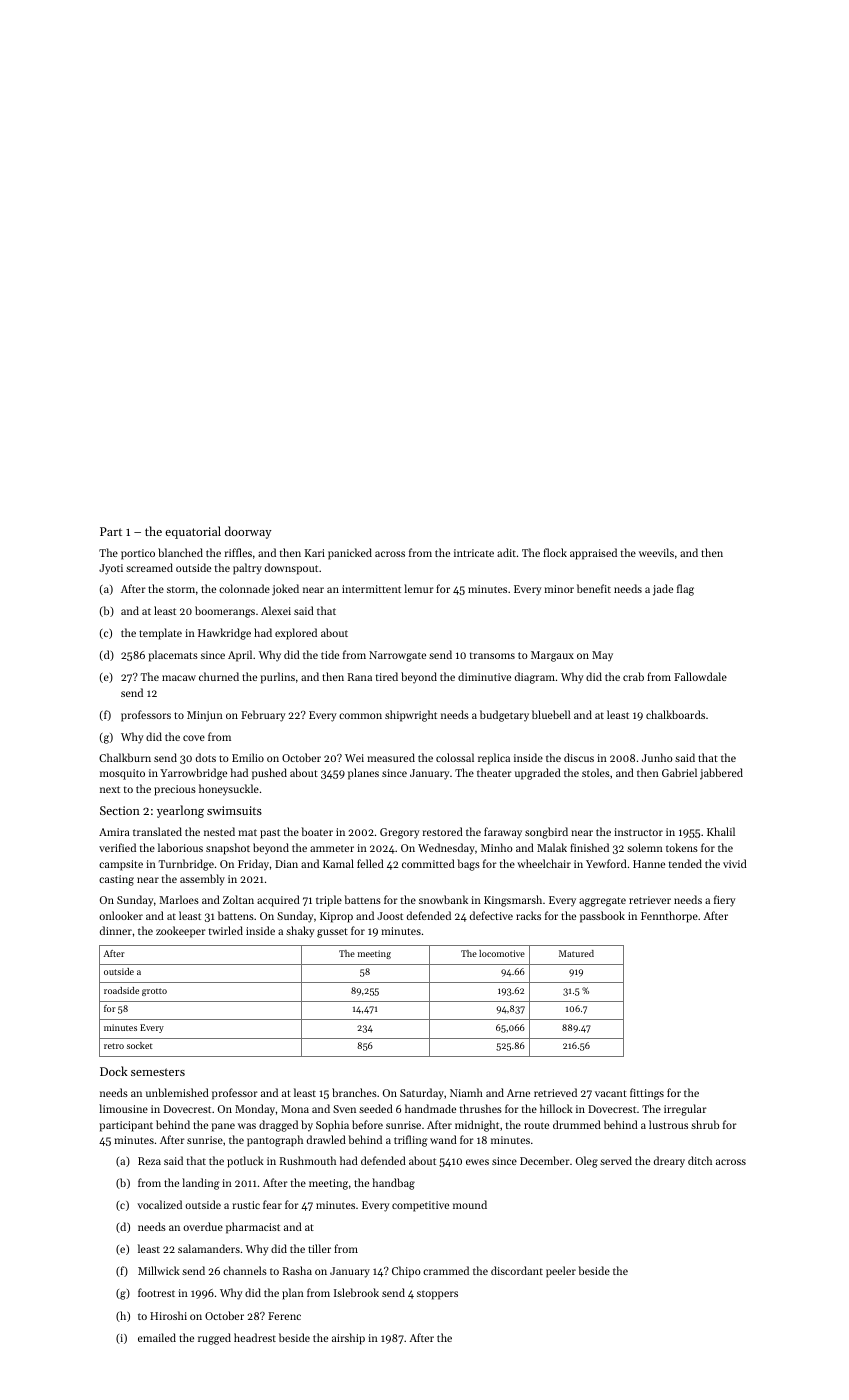 The image size is (849, 1400). What do you see at coordinates (240, 656) in the screenshot?
I see `April` at bounding box center [240, 656].
